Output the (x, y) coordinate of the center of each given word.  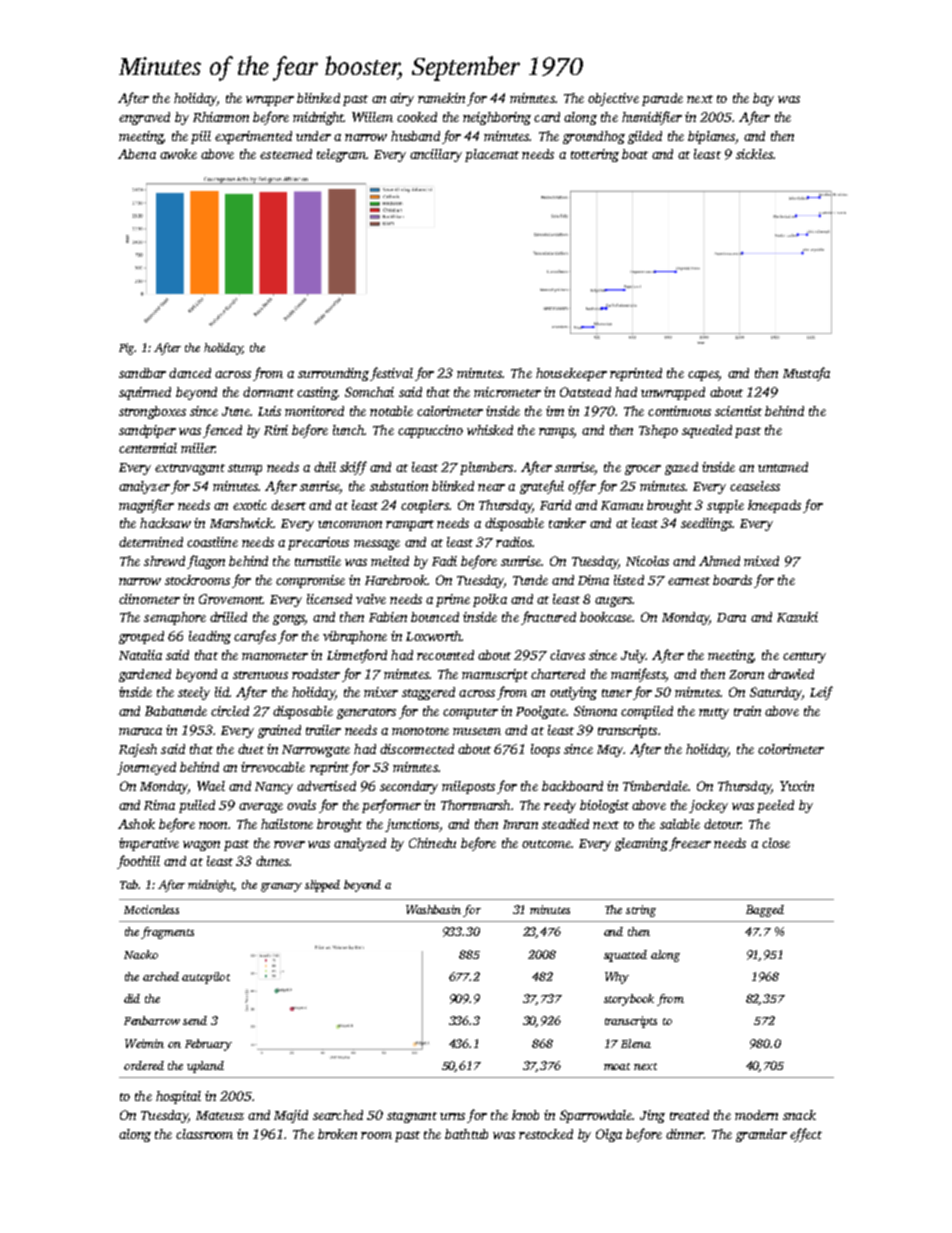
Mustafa (806, 374)
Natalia (140, 655)
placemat (492, 155)
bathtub (466, 1134)
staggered (428, 693)
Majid (291, 1116)
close (776, 843)
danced (190, 373)
